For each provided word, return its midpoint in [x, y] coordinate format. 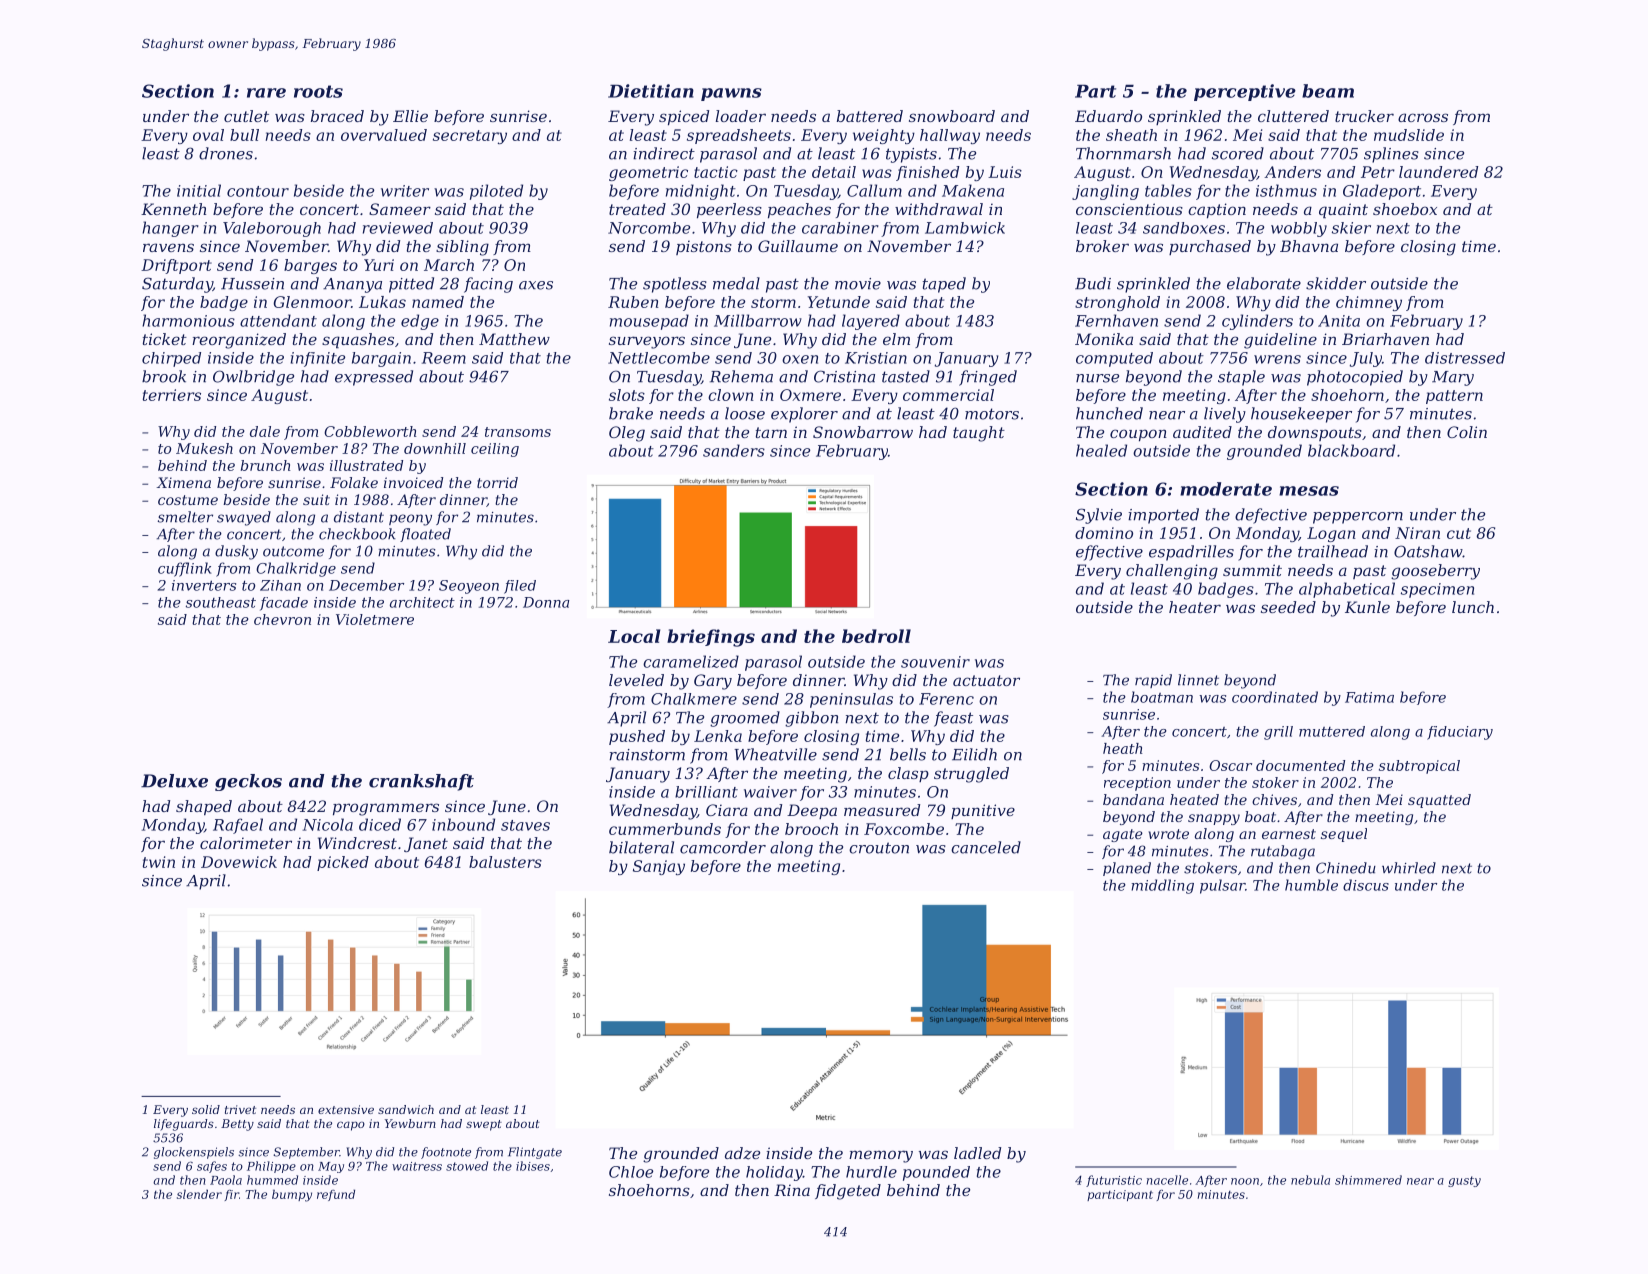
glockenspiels [194, 1153]
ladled [977, 1153]
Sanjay [659, 867]
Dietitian [651, 91]
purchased [1210, 247]
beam [1328, 91]
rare [266, 93]
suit [316, 499]
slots [627, 395]
